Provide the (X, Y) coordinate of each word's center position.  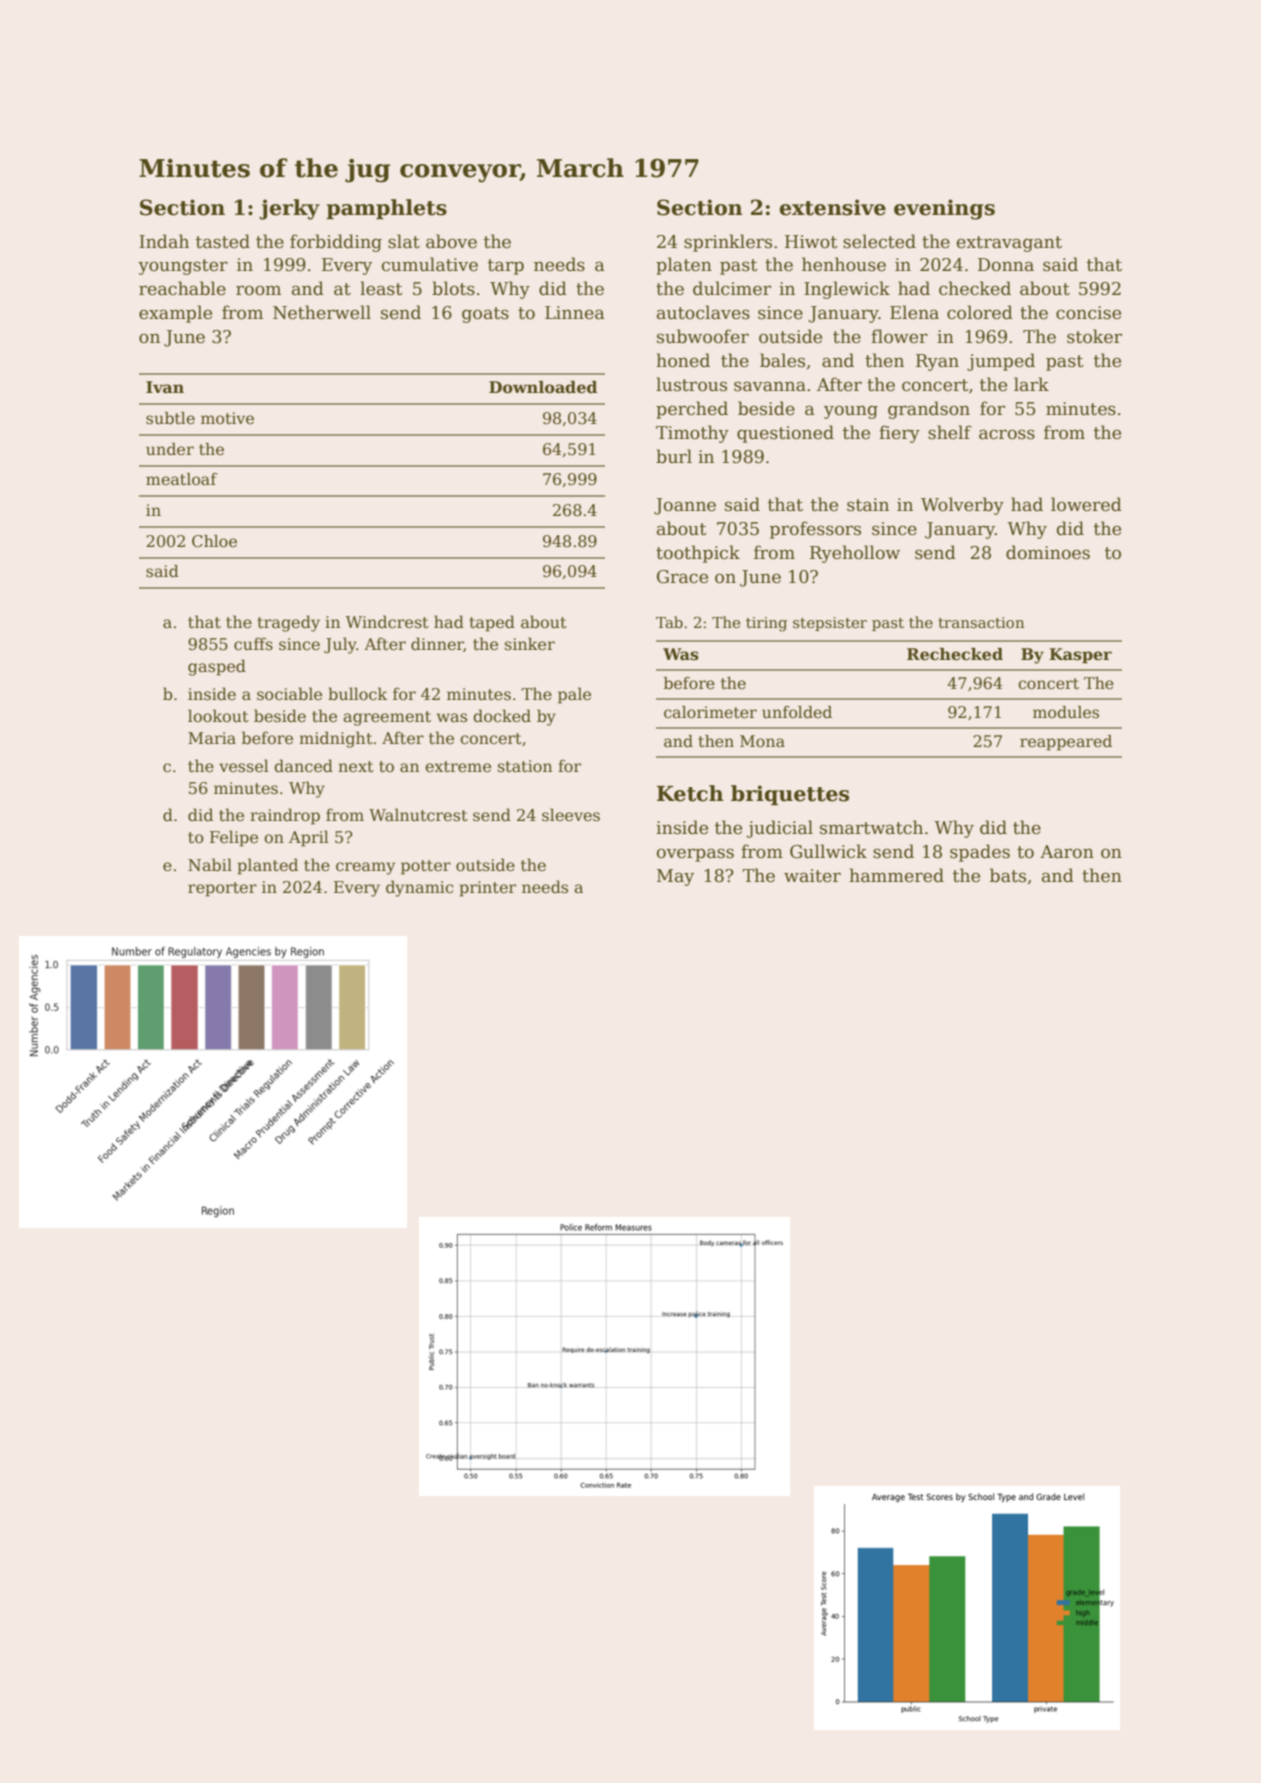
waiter (812, 876)
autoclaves (703, 312)
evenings (944, 209)
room (258, 290)
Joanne (685, 506)
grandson (929, 410)
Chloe (214, 541)
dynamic (419, 888)
